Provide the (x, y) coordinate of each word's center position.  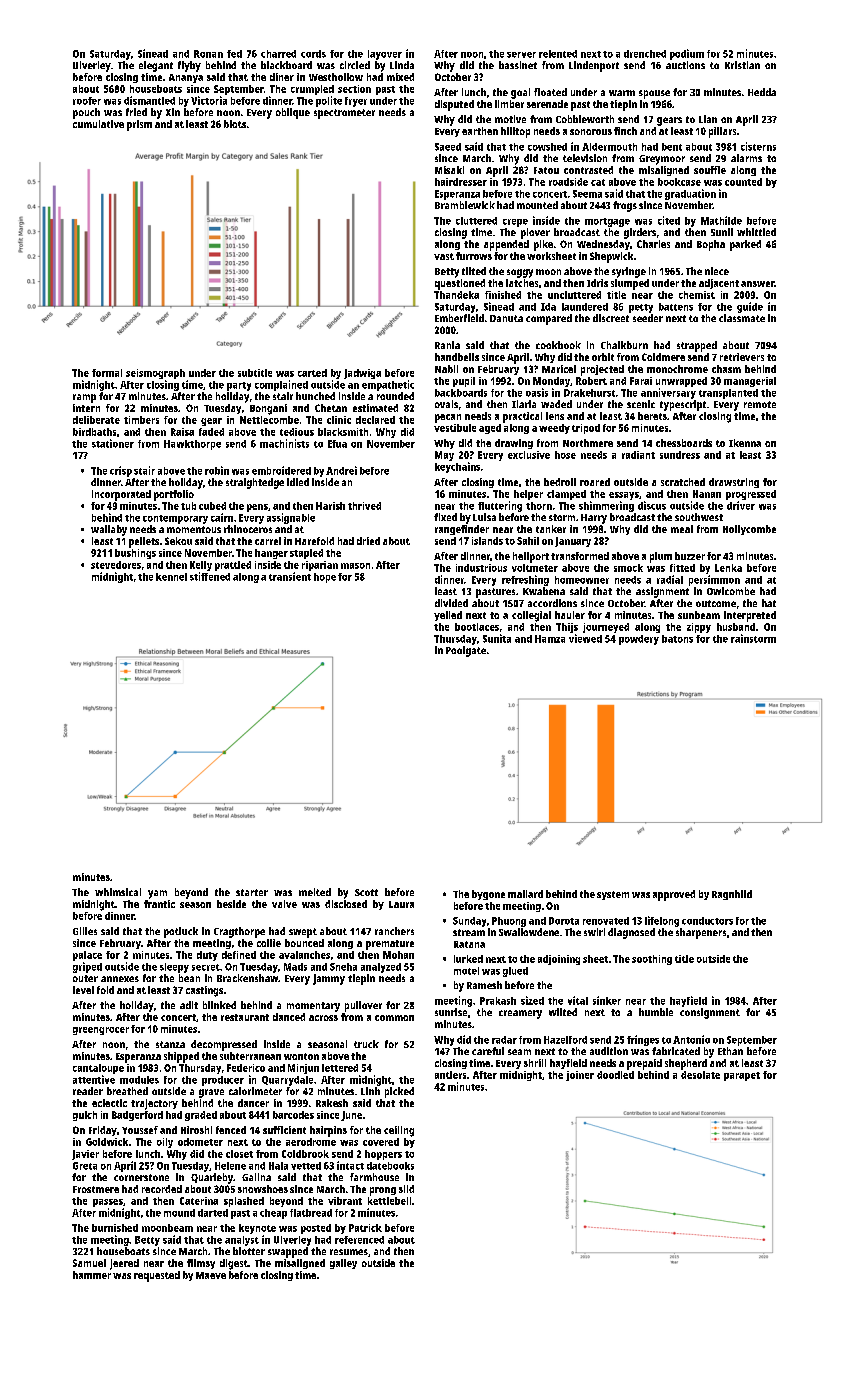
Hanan (707, 494)
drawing (514, 444)
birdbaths (94, 432)
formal (107, 373)
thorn (539, 506)
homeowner (582, 580)
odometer (200, 1142)
